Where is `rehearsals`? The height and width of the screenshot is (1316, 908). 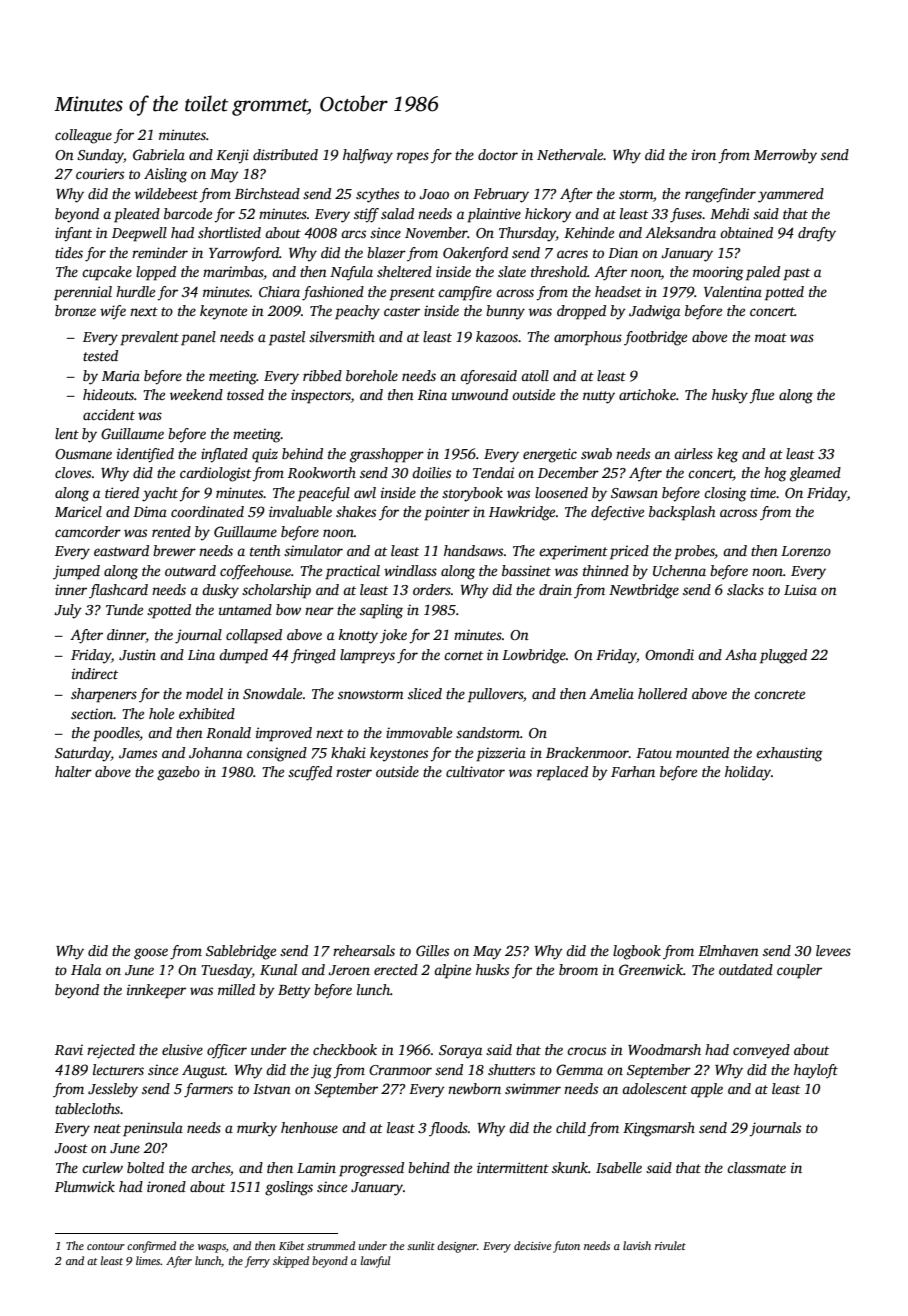 rehearsals is located at coordinates (364, 950).
